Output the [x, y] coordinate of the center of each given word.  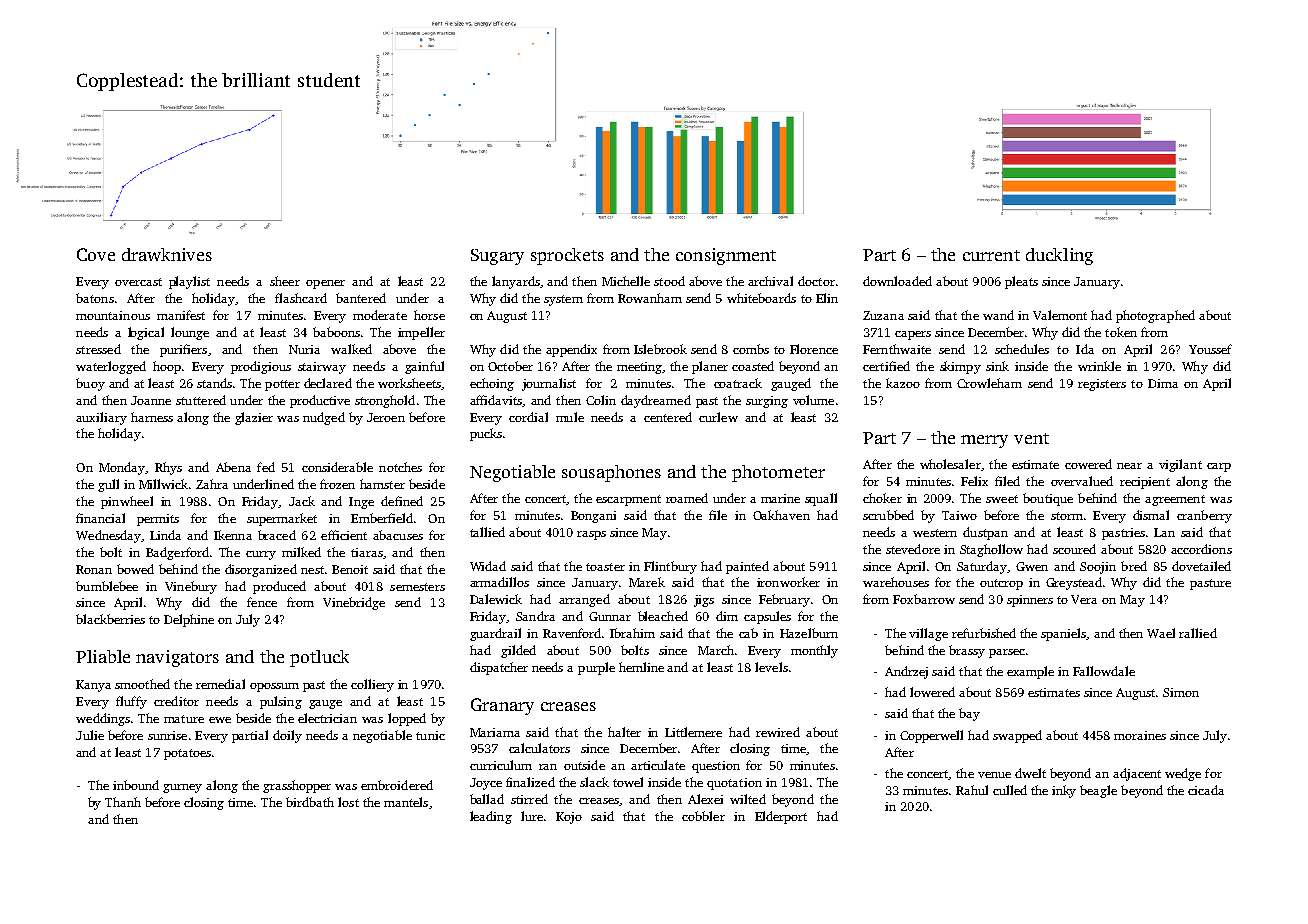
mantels [406, 802]
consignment [726, 256]
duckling [1059, 256]
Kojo [569, 818]
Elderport [781, 817]
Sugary [497, 257]
